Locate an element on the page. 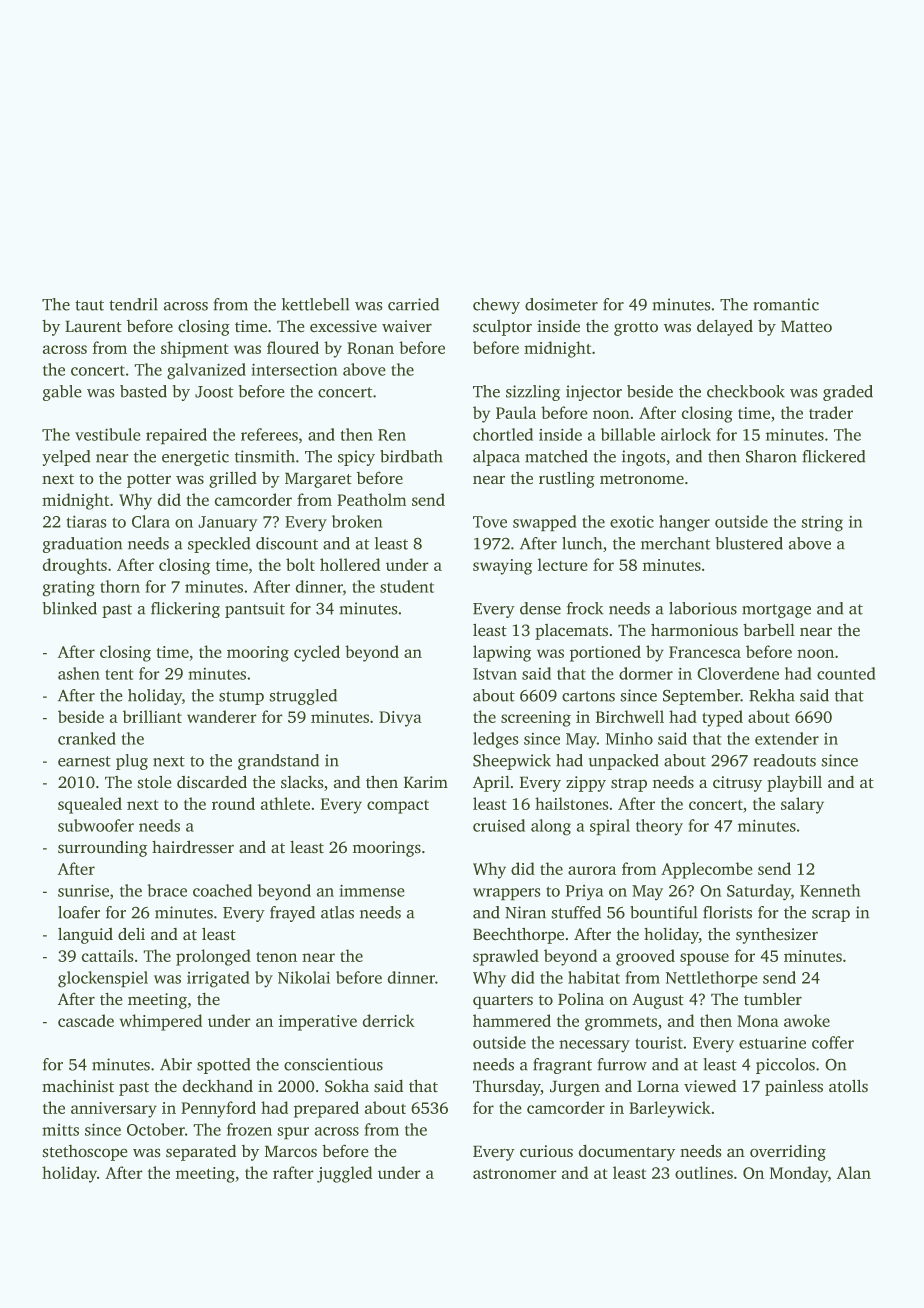  repaired is located at coordinates (176, 436).
